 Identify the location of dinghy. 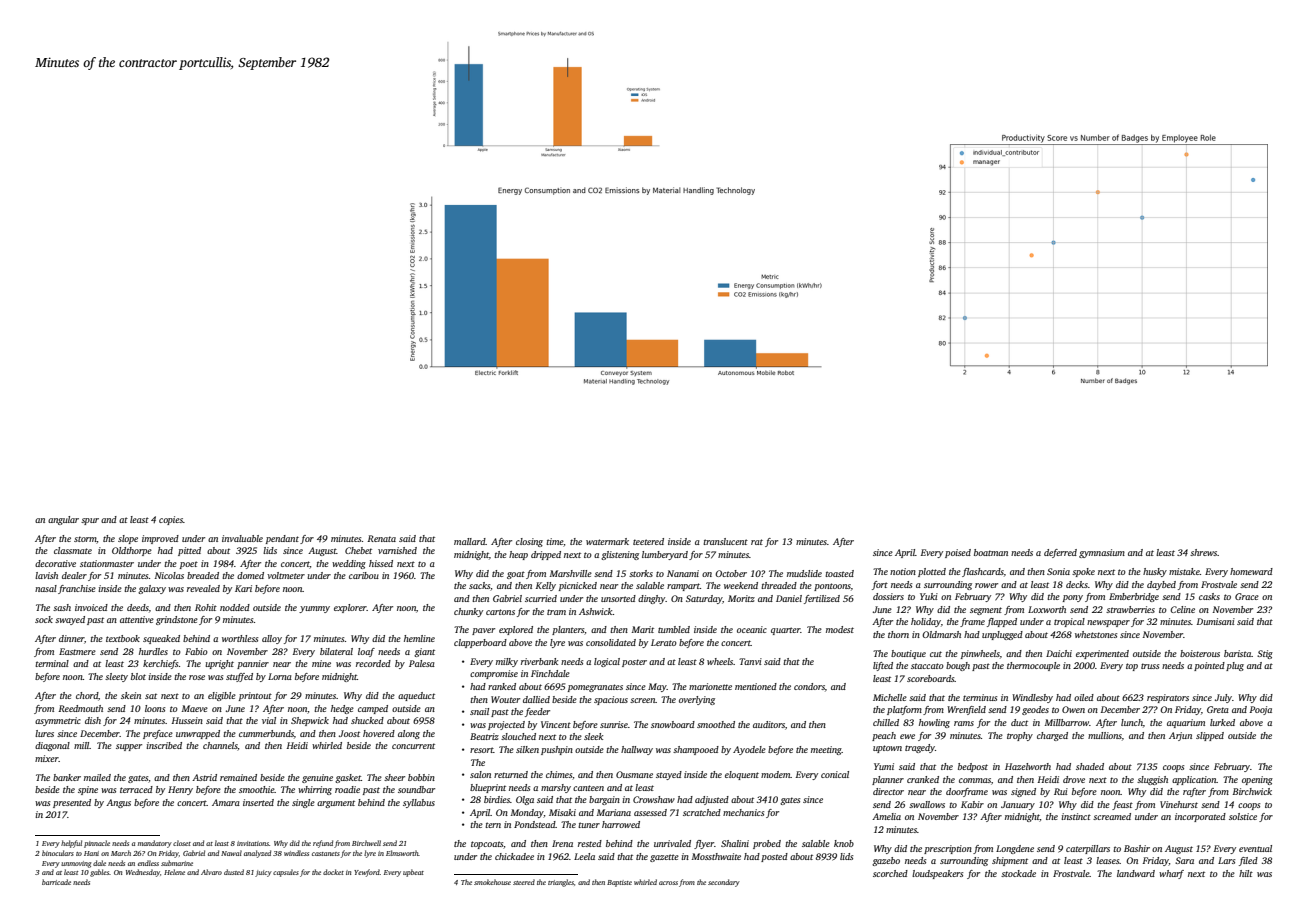
(652, 599).
